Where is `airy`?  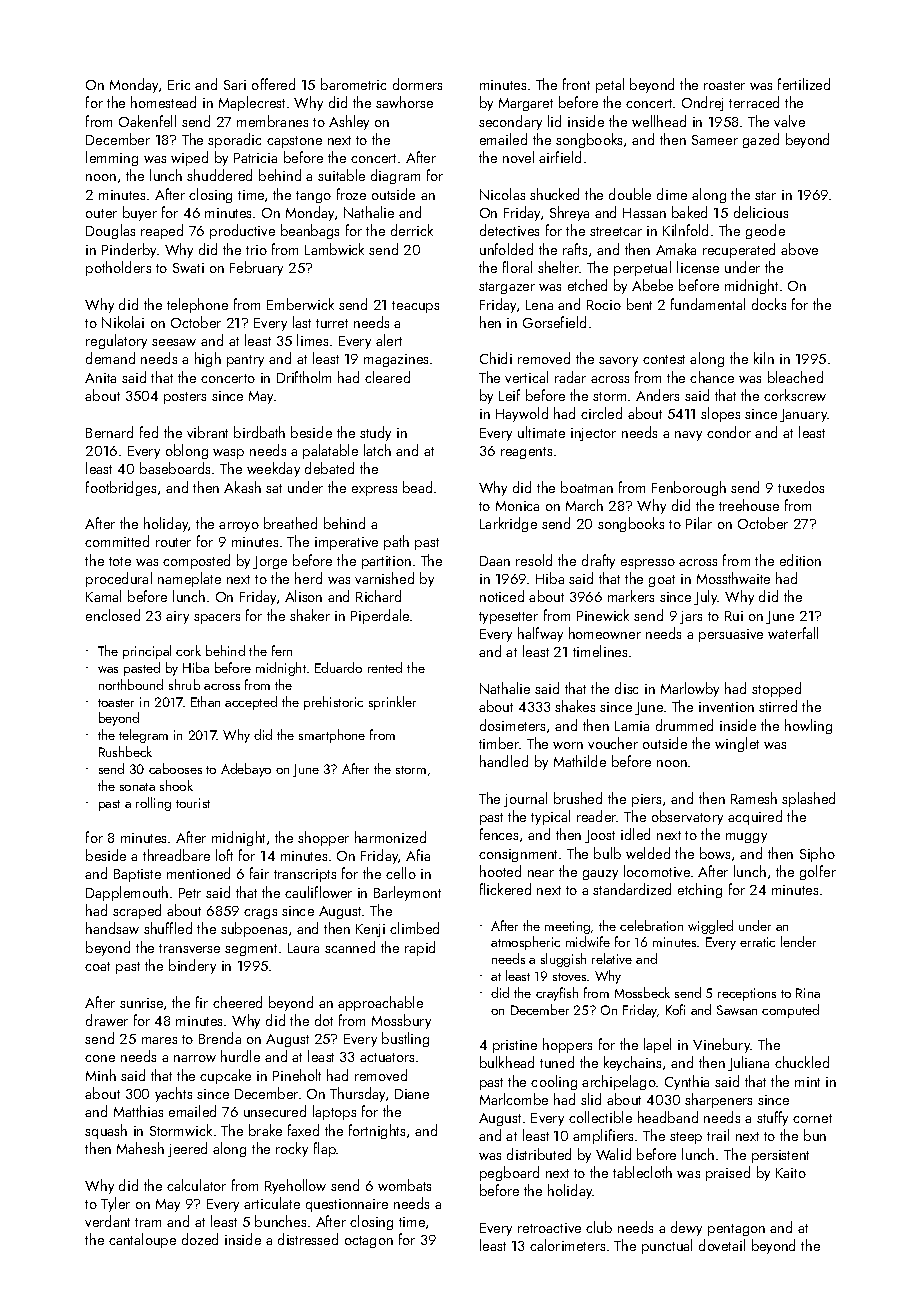 airy is located at coordinates (177, 617).
